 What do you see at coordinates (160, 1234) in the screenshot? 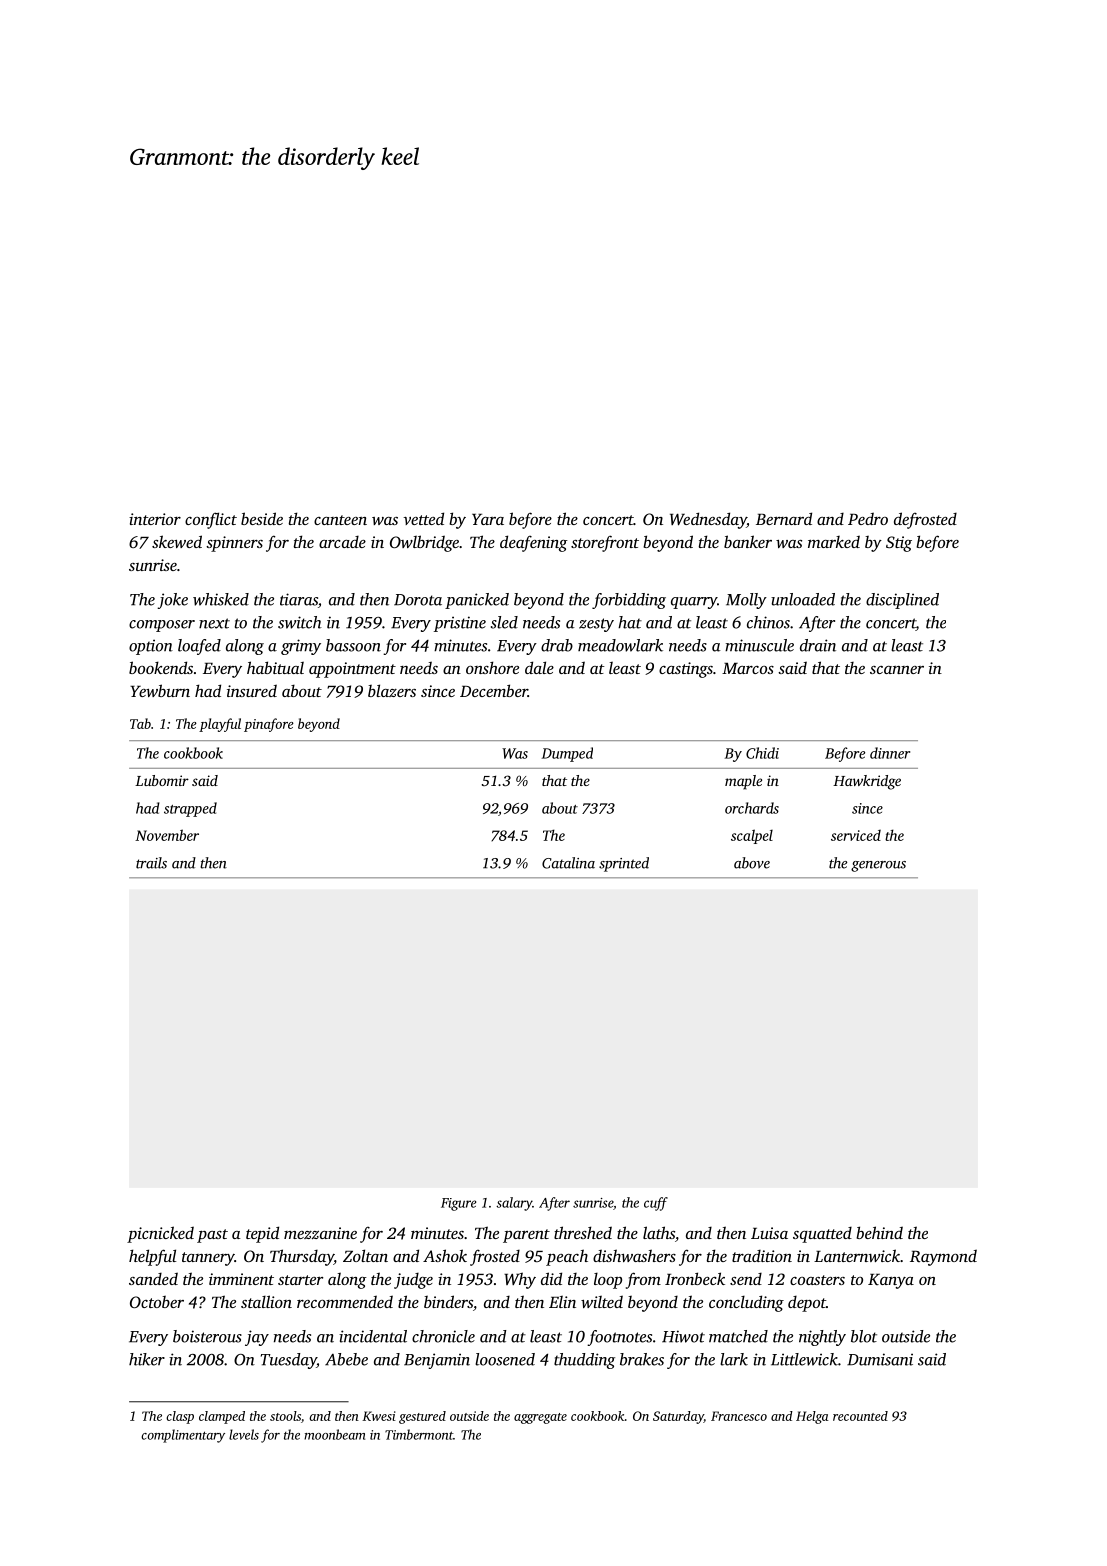
I see `picnicked` at bounding box center [160, 1234].
